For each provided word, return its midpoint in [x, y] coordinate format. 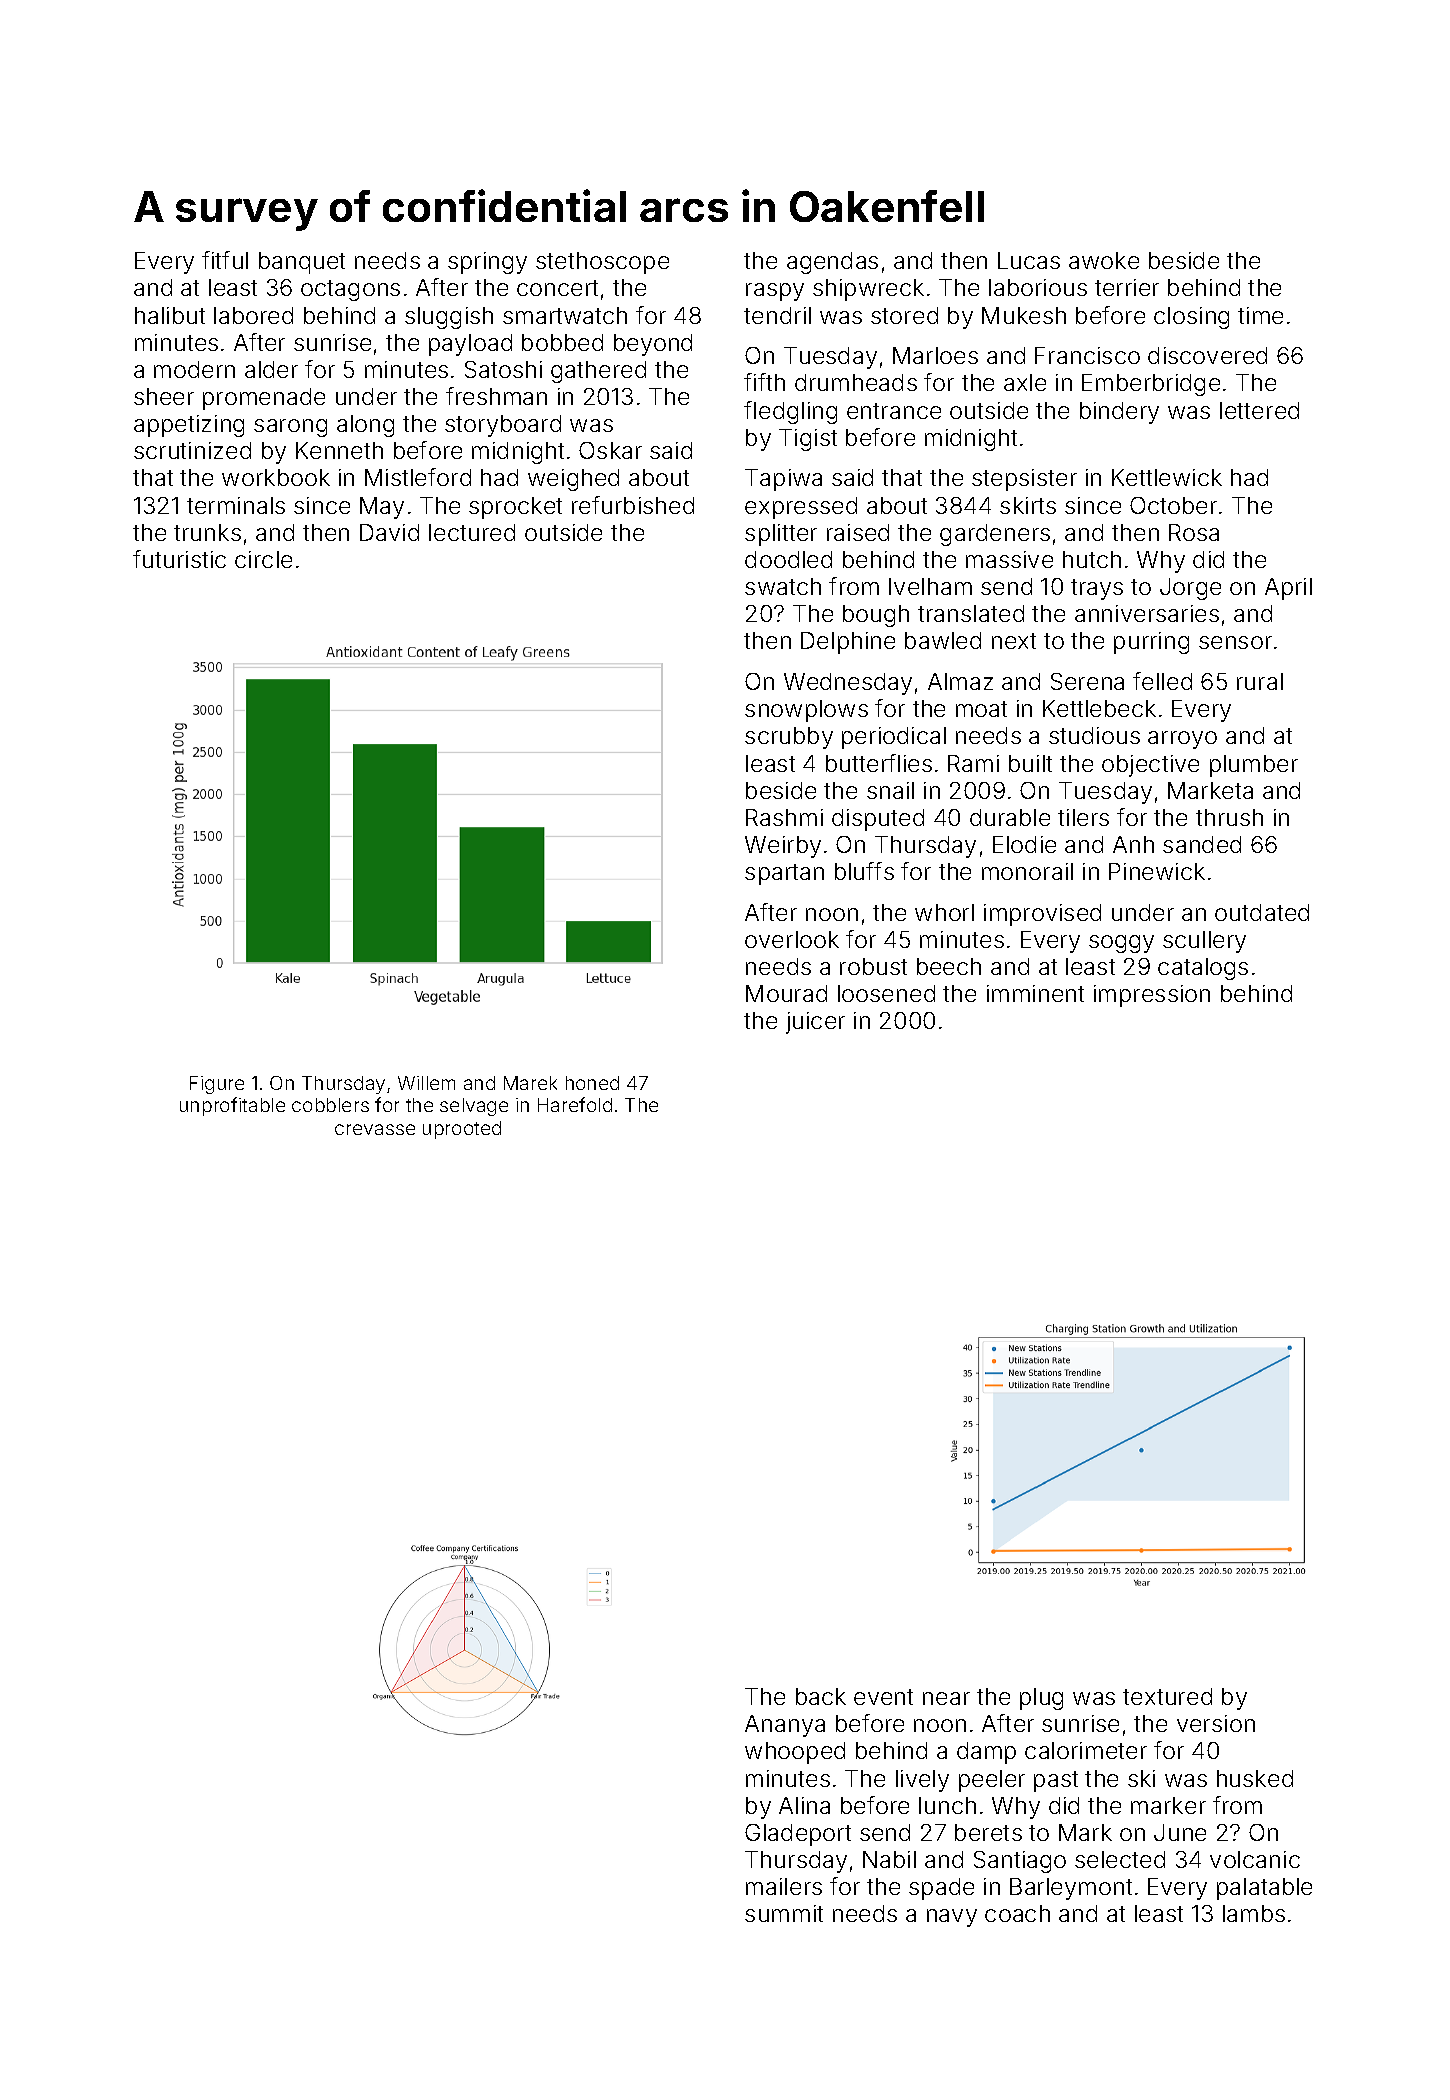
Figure [217, 1085]
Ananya [785, 1726]
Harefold [575, 1104]
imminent [1035, 993]
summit [784, 1913]
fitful [225, 260]
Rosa [1194, 532]
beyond [653, 345]
